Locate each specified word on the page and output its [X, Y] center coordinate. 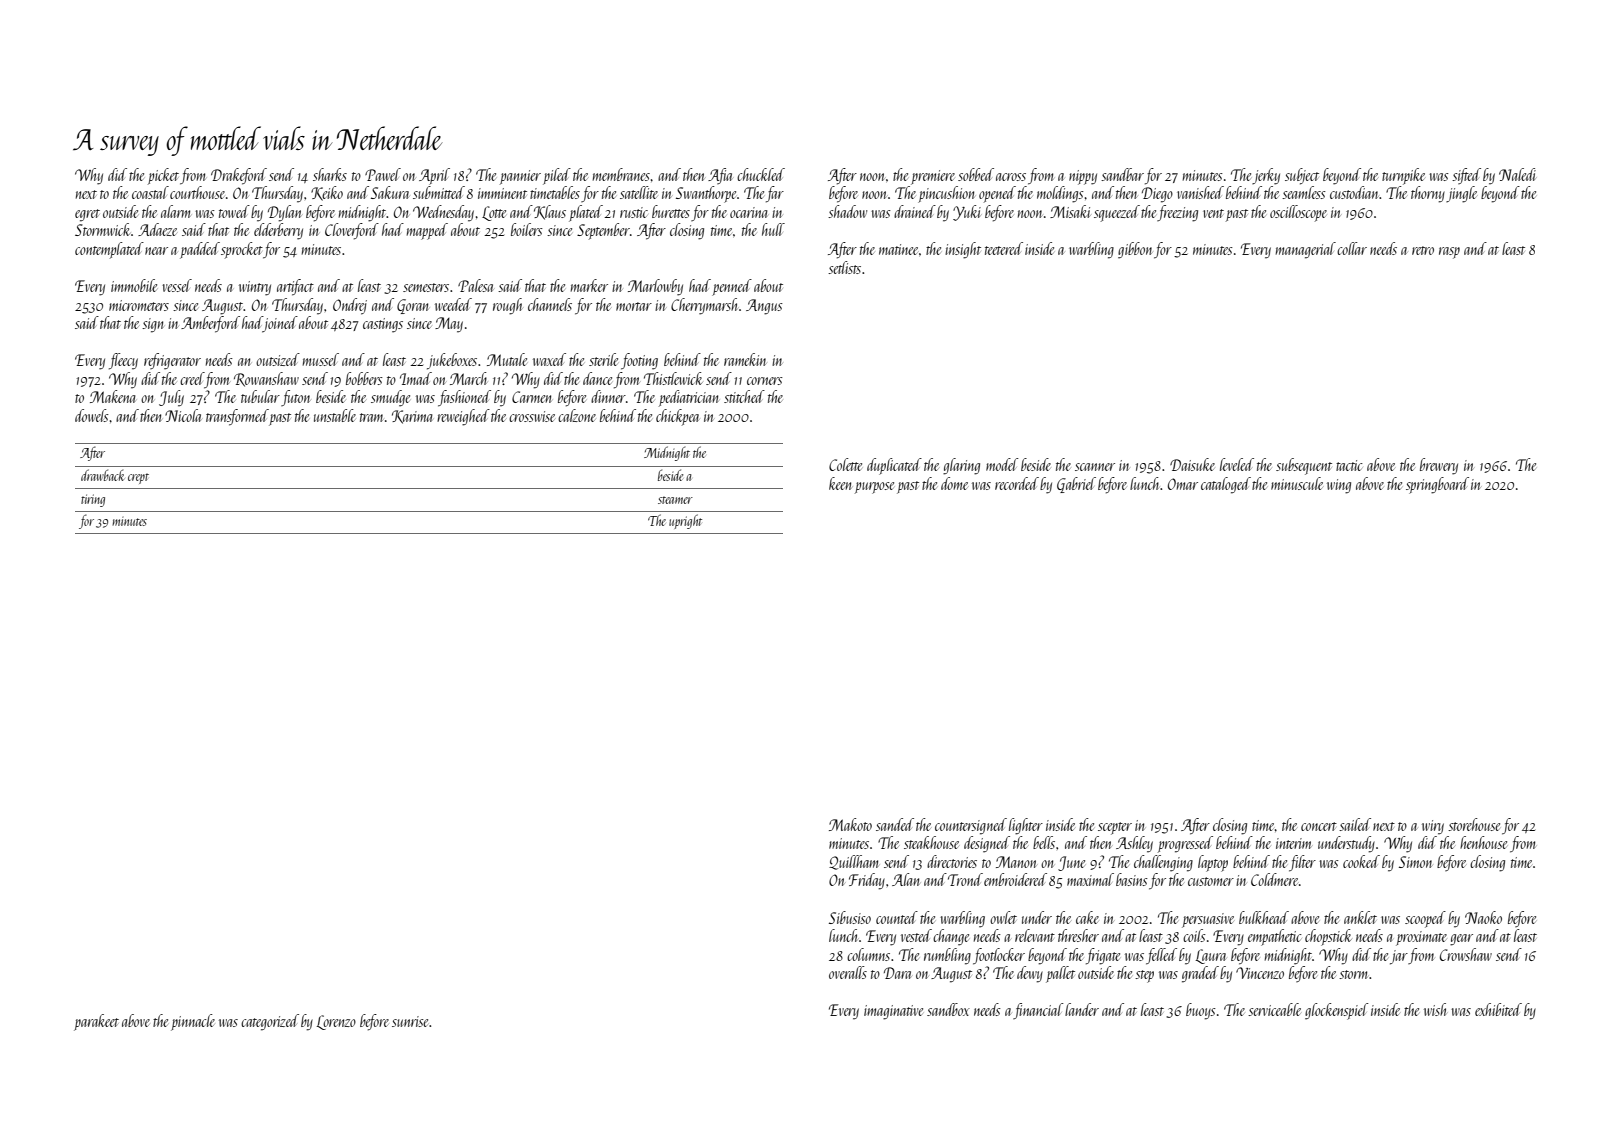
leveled [1237, 464]
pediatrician [689, 398]
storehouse [1474, 824]
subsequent [1304, 466]
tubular [260, 396]
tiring [93, 500]
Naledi [1517, 174]
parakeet [96, 1022]
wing [1339, 486]
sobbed [976, 174]
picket [163, 176]
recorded [1017, 483]
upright [685, 521]
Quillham [854, 862]
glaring [961, 466]
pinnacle [193, 1022]
